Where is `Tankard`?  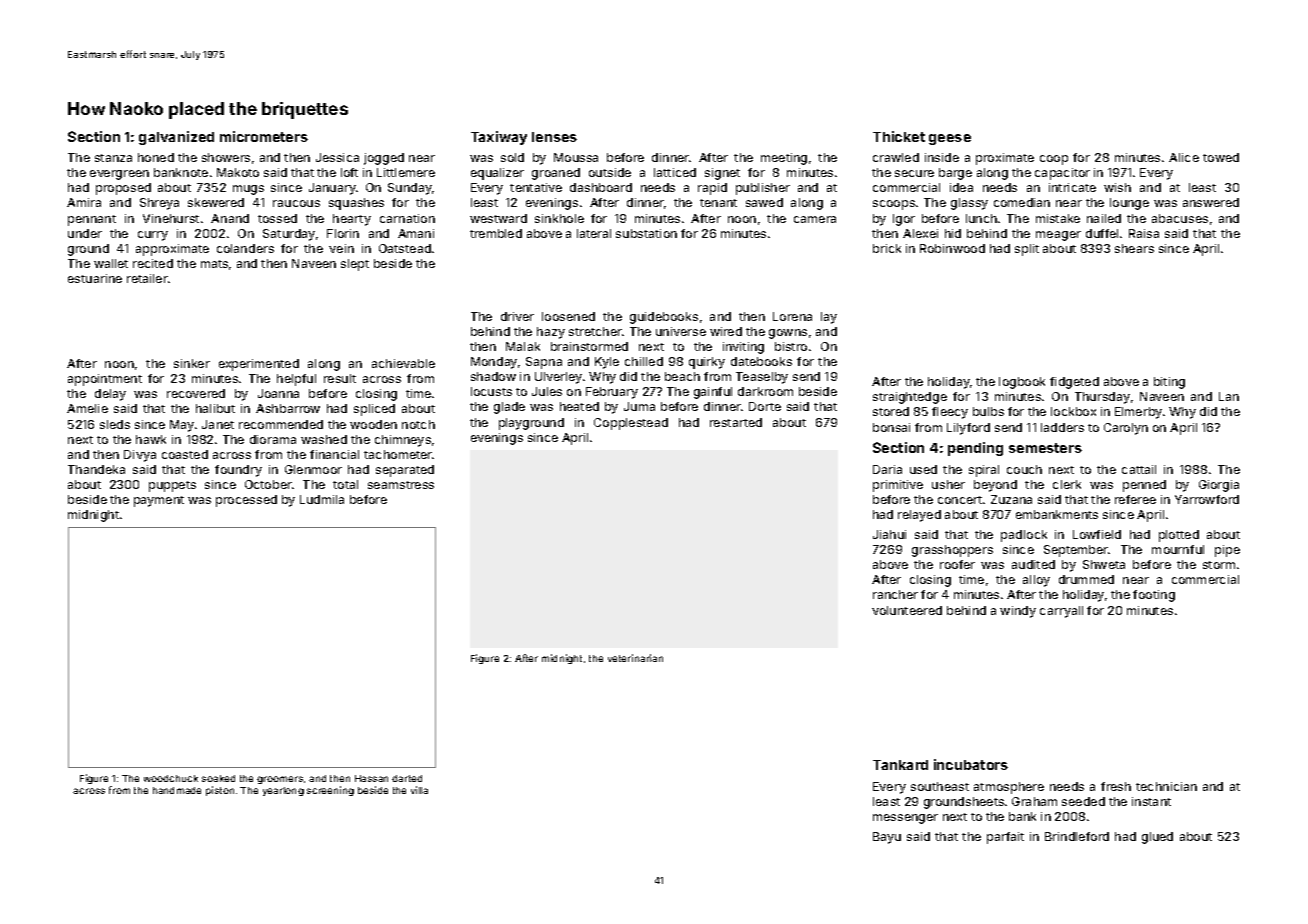 Tankard is located at coordinates (900, 765).
